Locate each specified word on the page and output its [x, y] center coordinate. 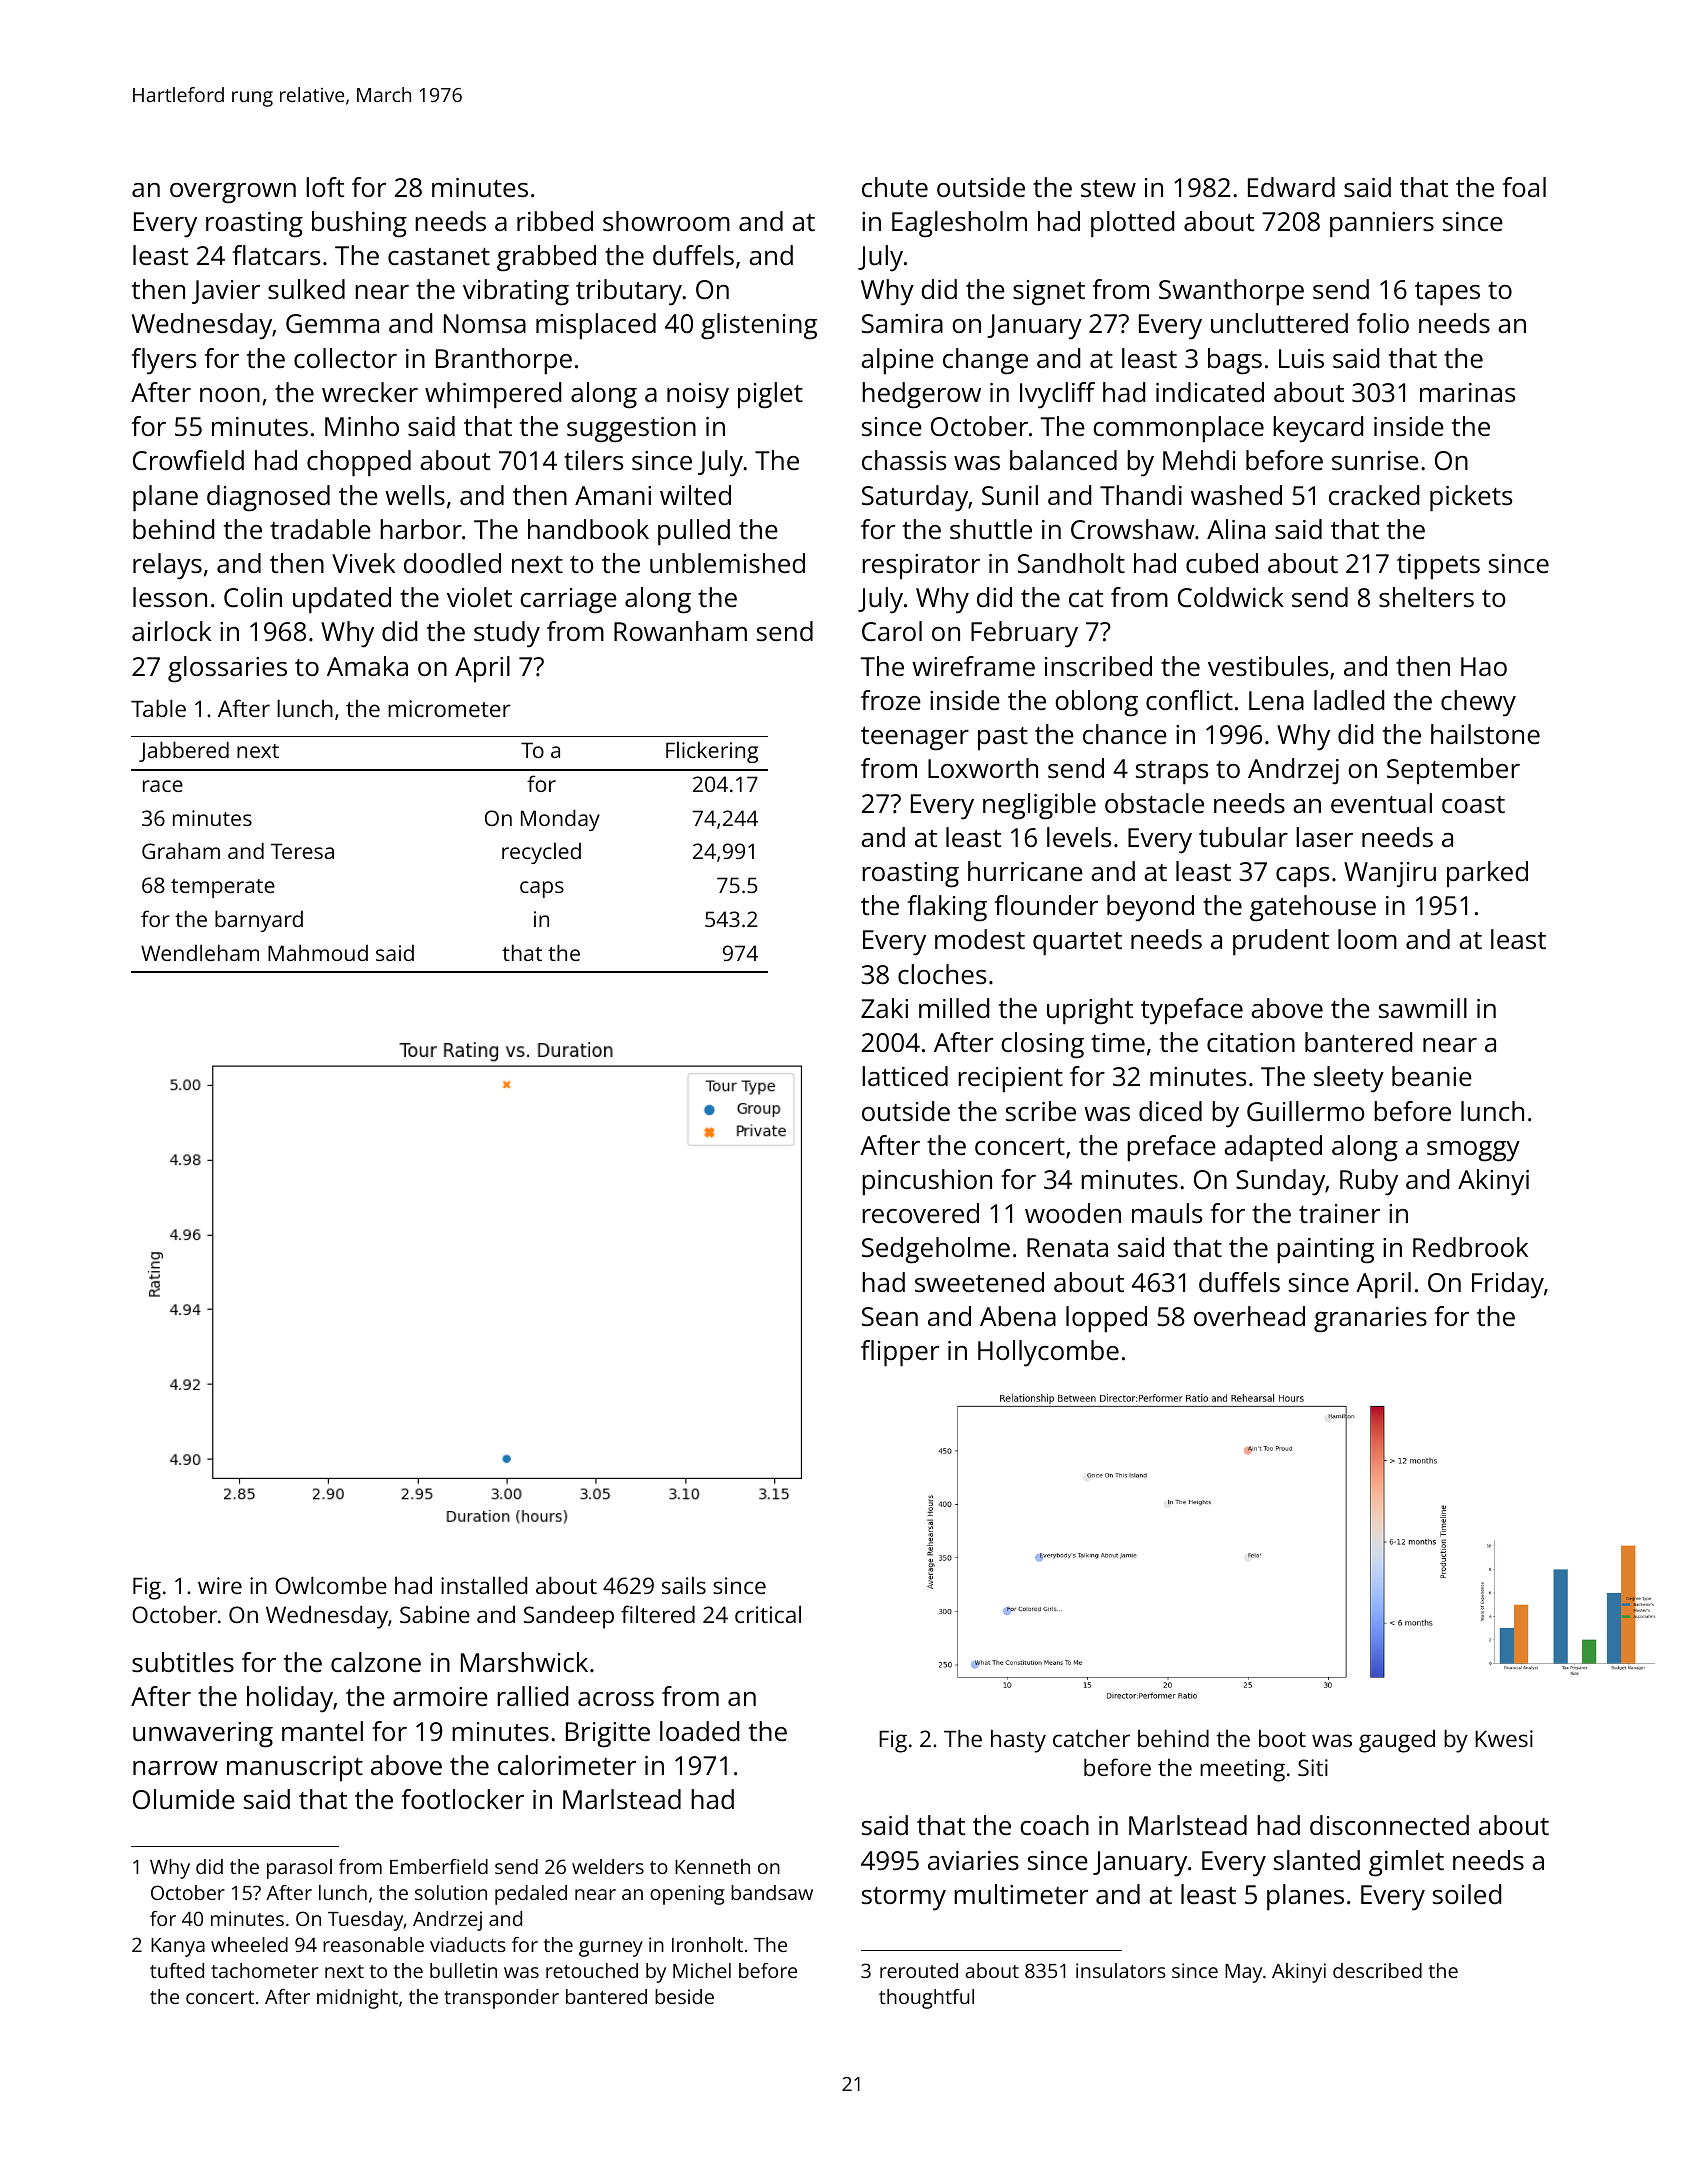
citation [1251, 1042]
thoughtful [926, 1999]
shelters [1426, 597]
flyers [163, 361]
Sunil [1010, 495]
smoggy [1473, 1151]
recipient [1010, 1080]
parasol [299, 1869]
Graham [181, 850]
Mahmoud [318, 952]
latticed [905, 1076]
